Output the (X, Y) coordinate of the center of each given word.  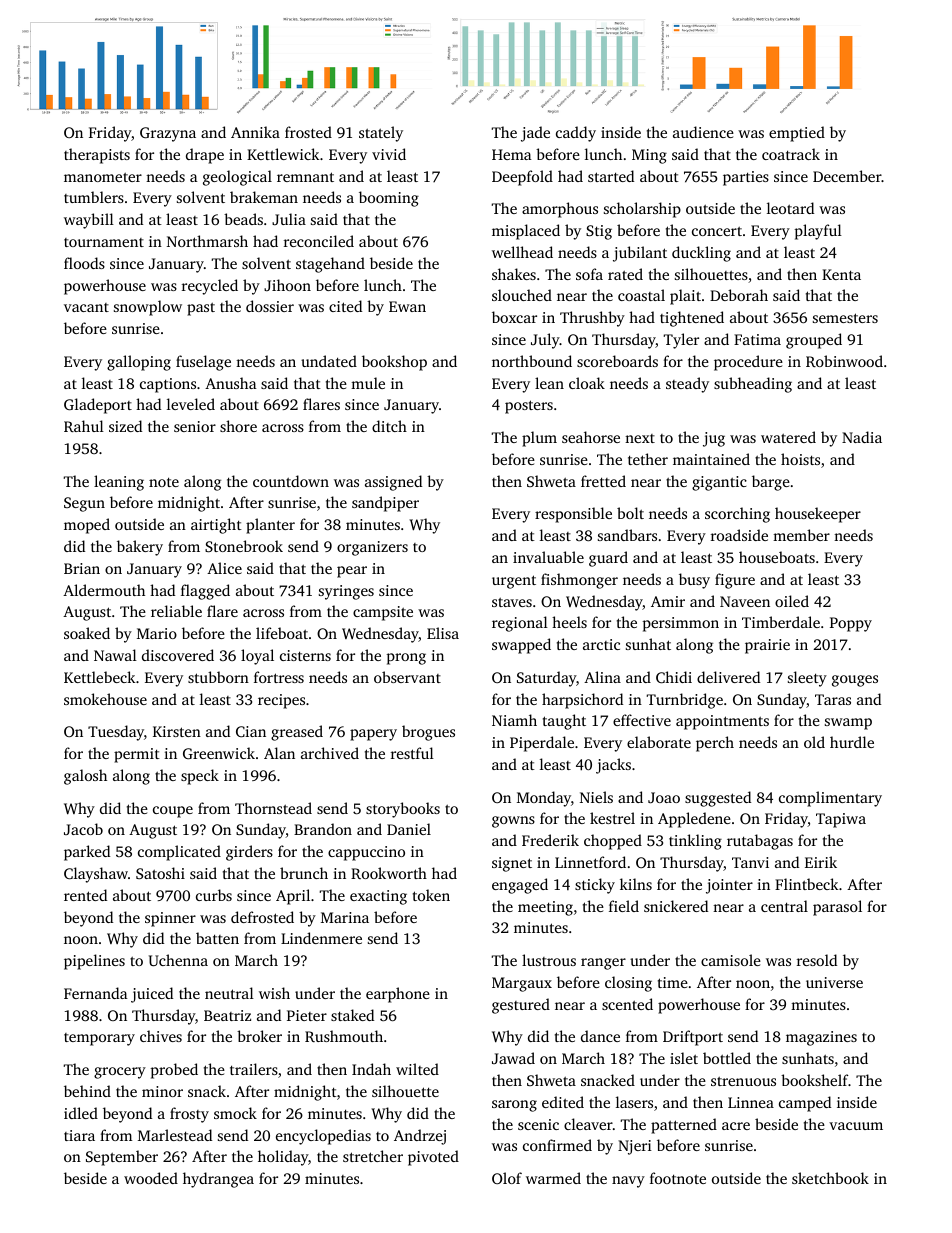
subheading (753, 385)
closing (628, 984)
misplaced (526, 232)
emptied (797, 134)
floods (84, 263)
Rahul (84, 426)
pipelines (94, 962)
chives (161, 1036)
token (431, 895)
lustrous (549, 960)
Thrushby (592, 319)
